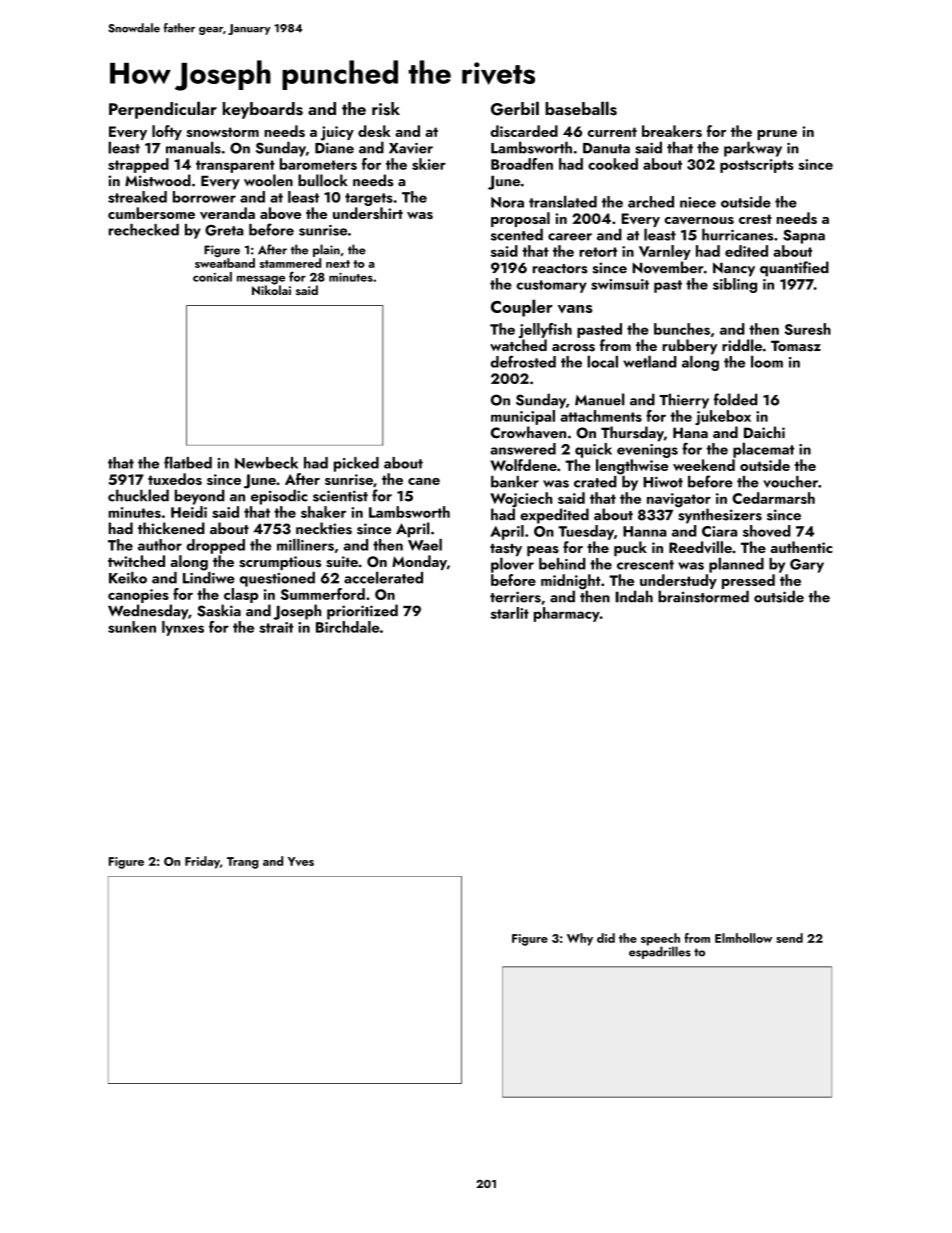  Describe the element at coordinates (563, 201) in the screenshot. I see `translated` at that location.
